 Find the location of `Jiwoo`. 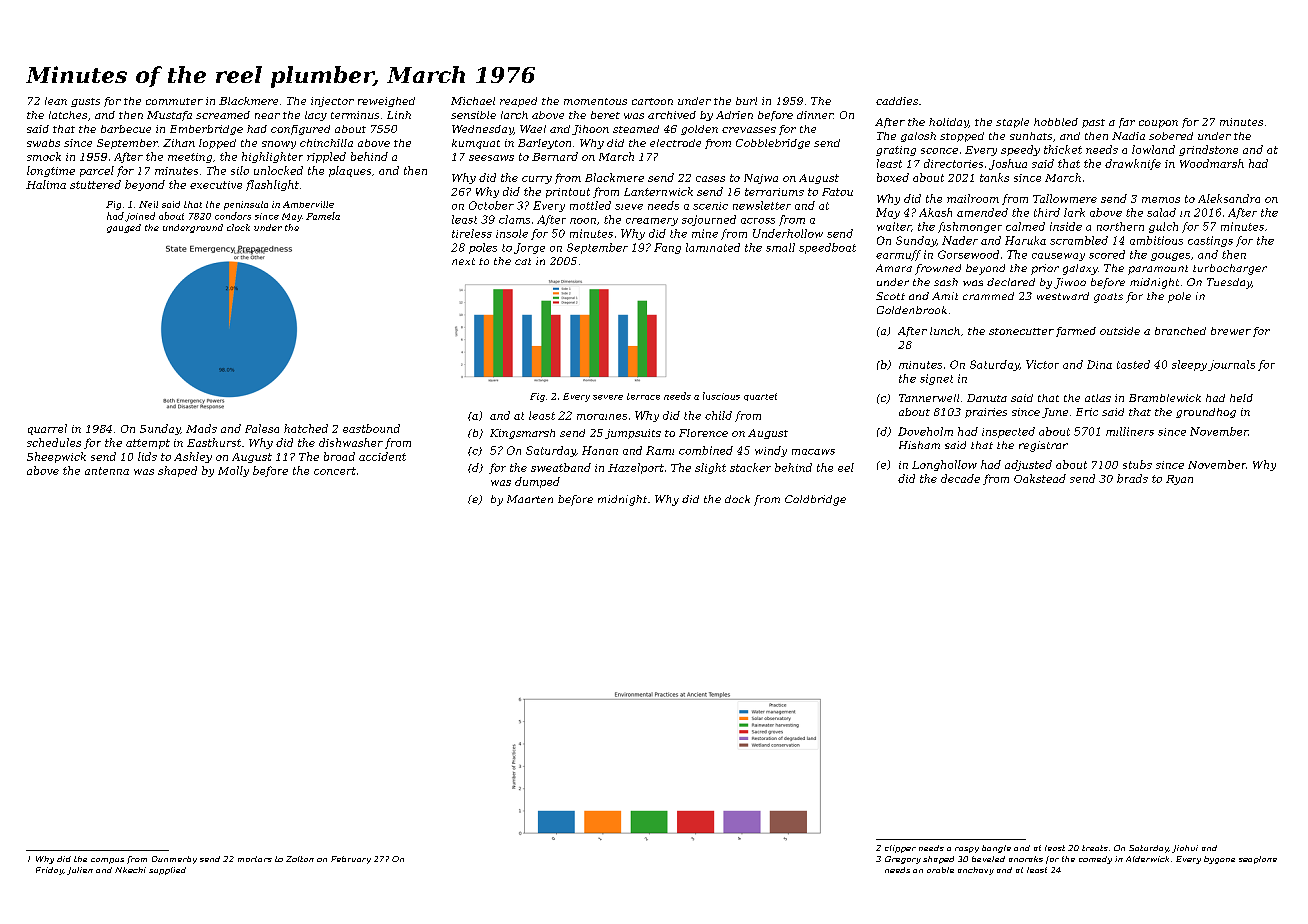

Jiwoo is located at coordinates (1070, 283).
